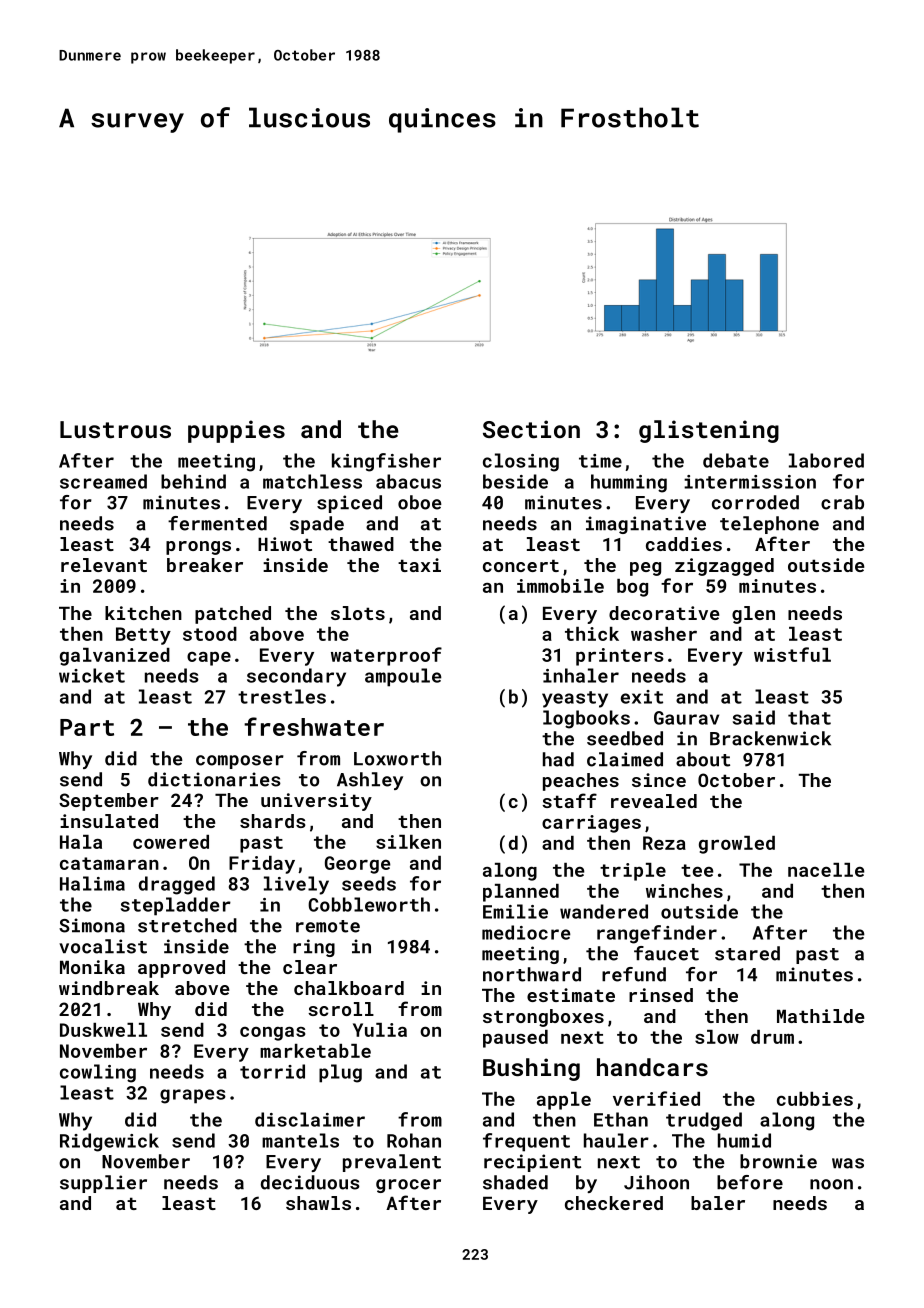 Image resolution: width=924 pixels, height=1308 pixels. What do you see at coordinates (92, 675) in the screenshot?
I see `wicket` at bounding box center [92, 675].
